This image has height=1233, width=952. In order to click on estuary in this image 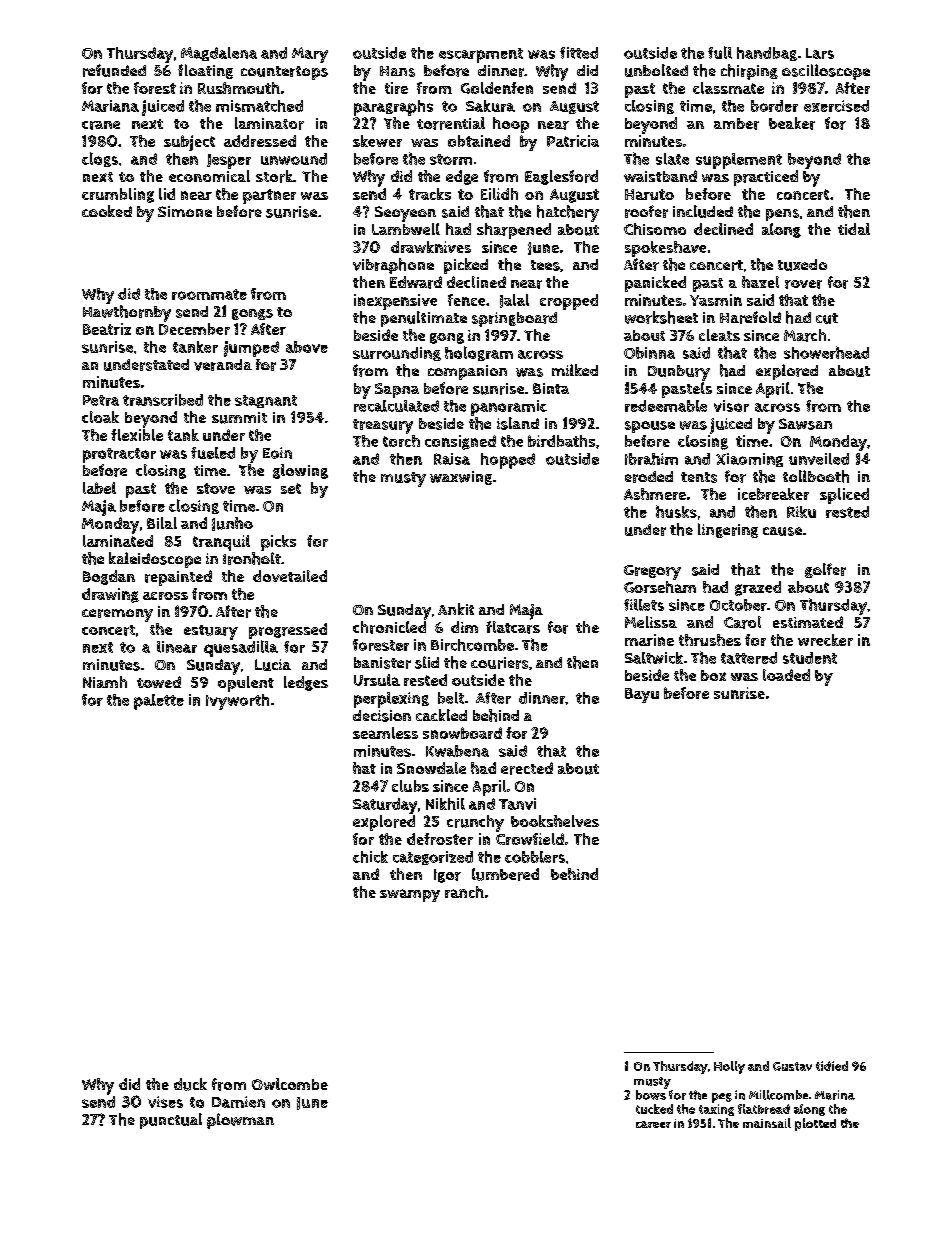, I will do `click(211, 632)`.
